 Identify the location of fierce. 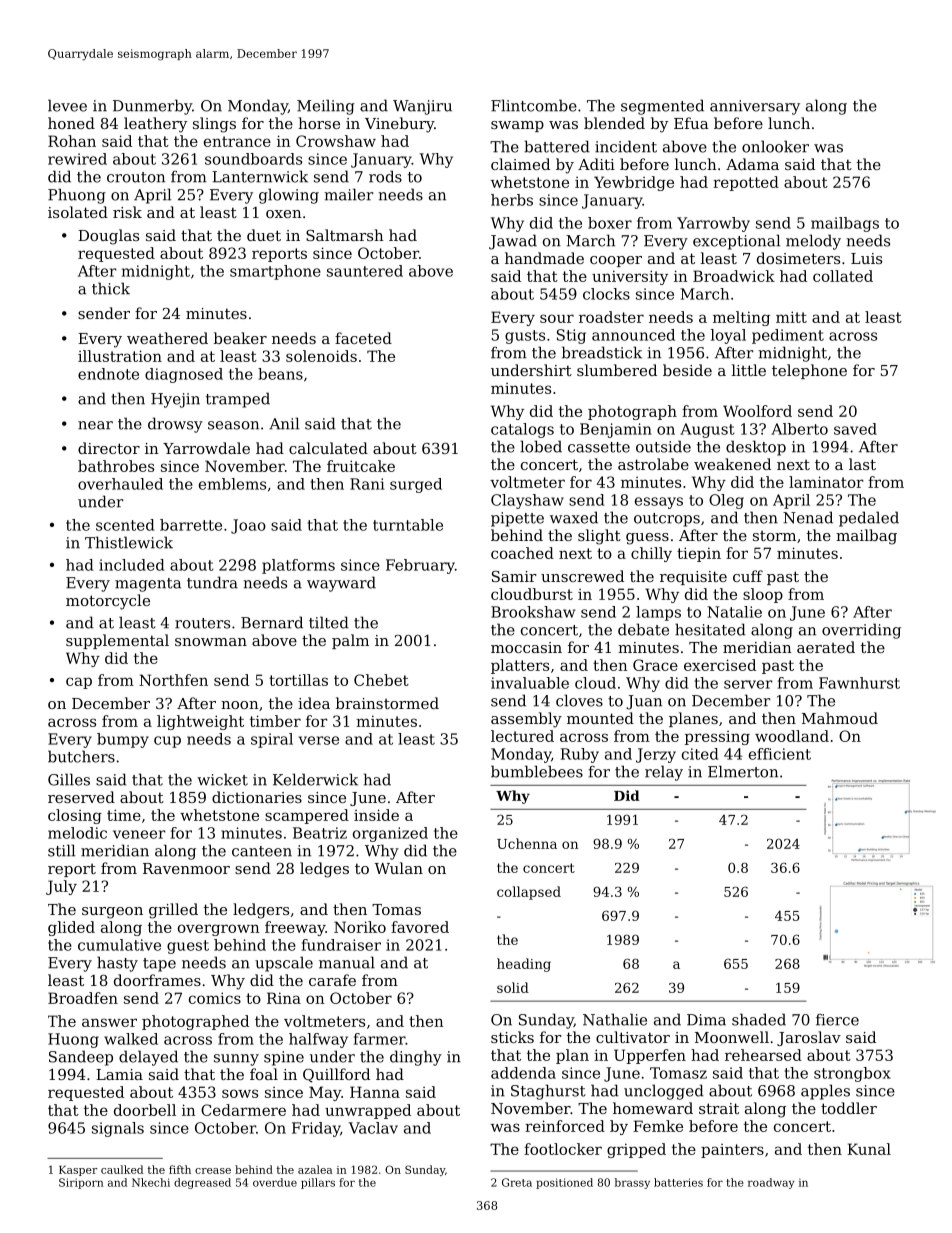
(837, 1020).
